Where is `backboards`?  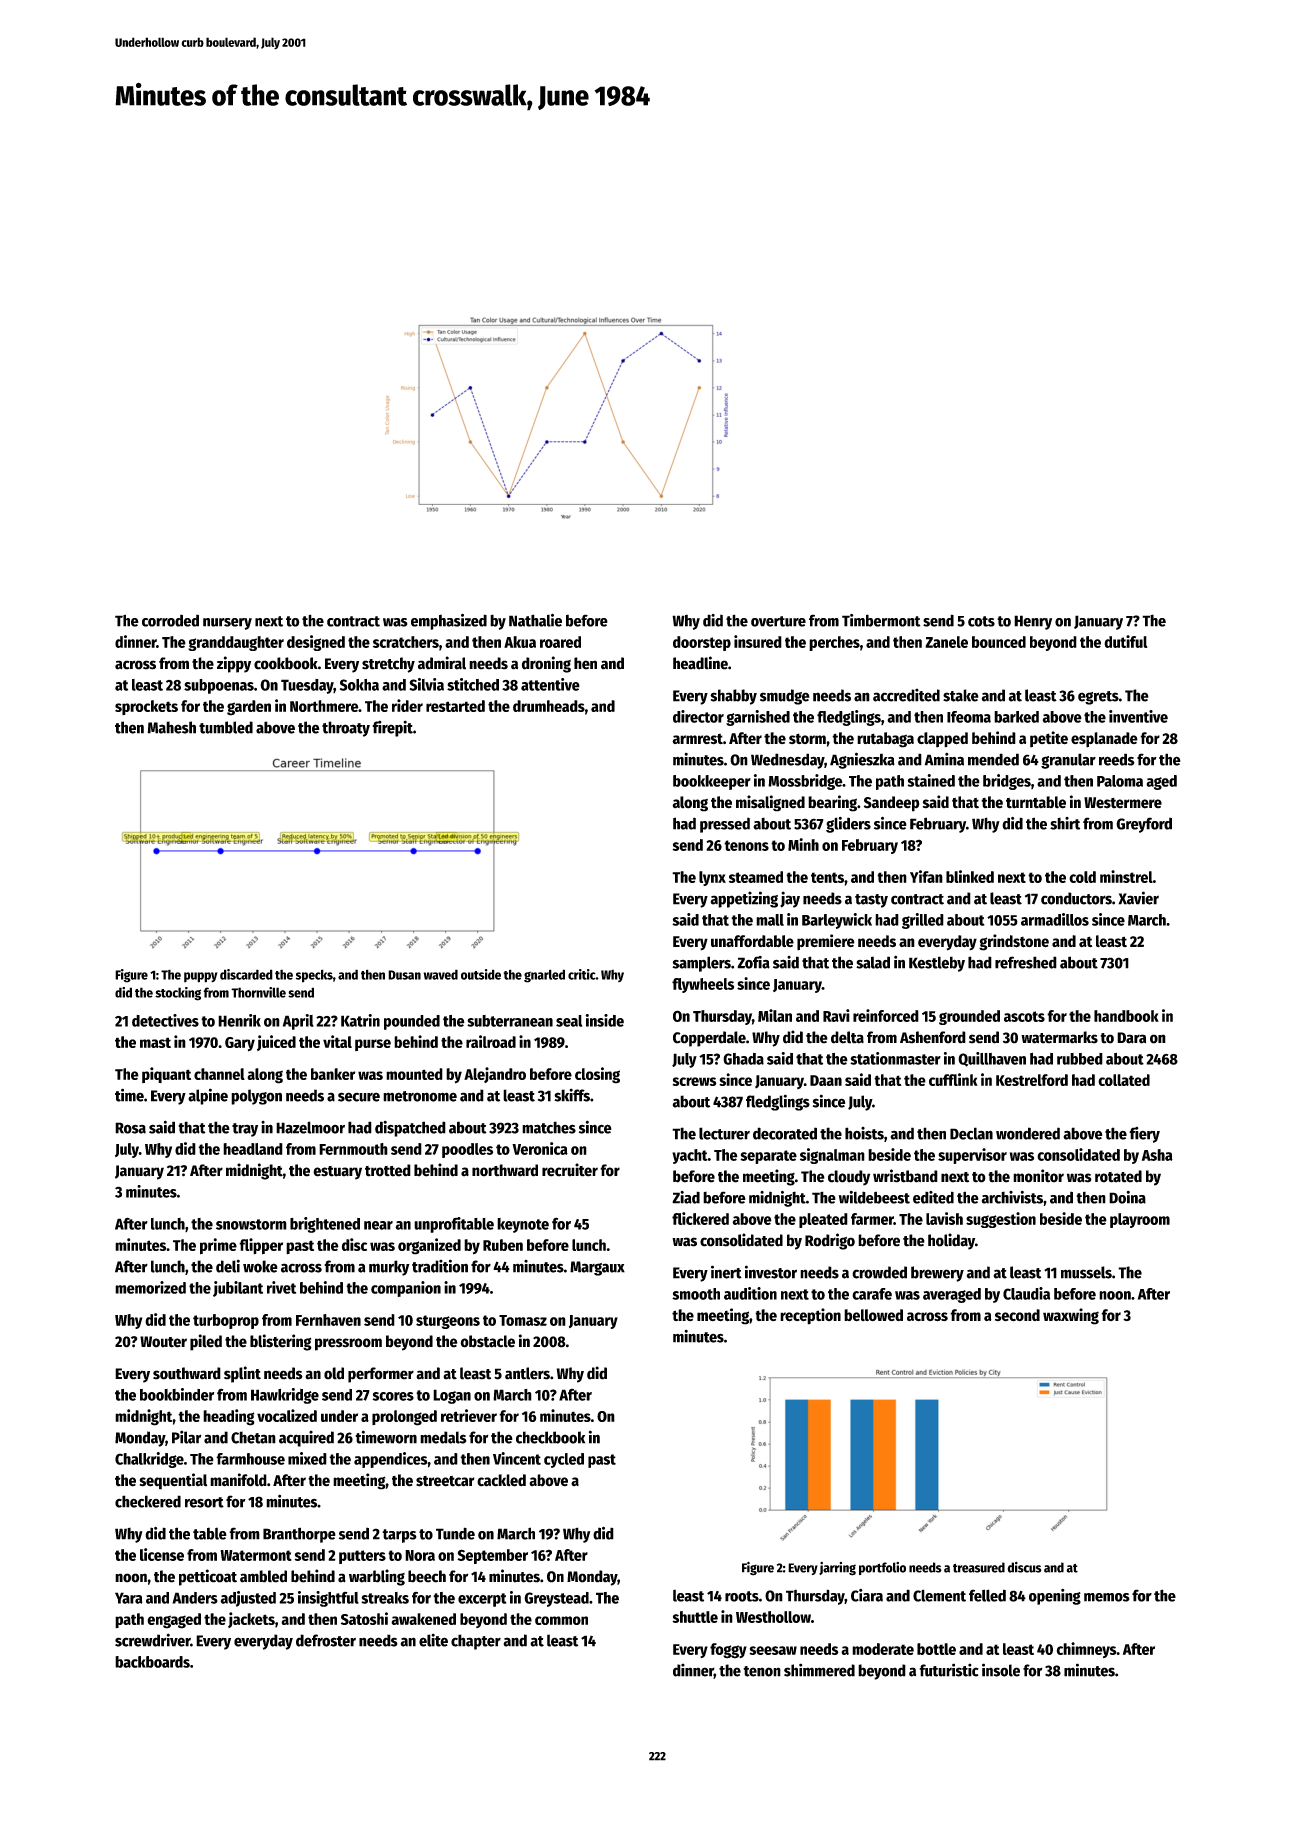
backboards is located at coordinates (152, 1662).
